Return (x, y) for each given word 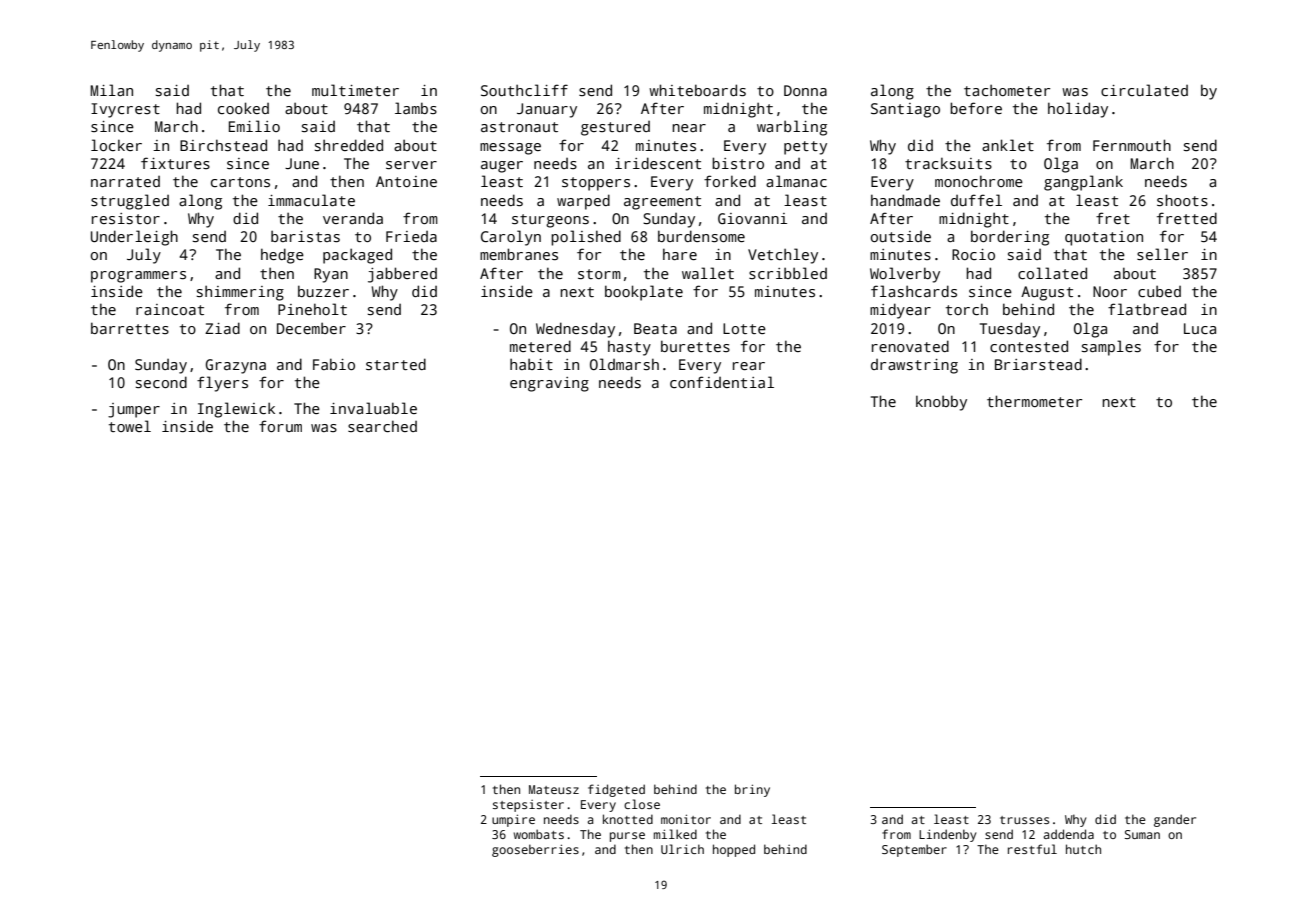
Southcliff (524, 90)
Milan (111, 90)
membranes (519, 254)
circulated (1144, 90)
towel (130, 426)
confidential (722, 382)
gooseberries (535, 850)
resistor (126, 218)
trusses (1024, 820)
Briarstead (1038, 364)
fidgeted (616, 790)
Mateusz (554, 789)
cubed (1159, 291)
